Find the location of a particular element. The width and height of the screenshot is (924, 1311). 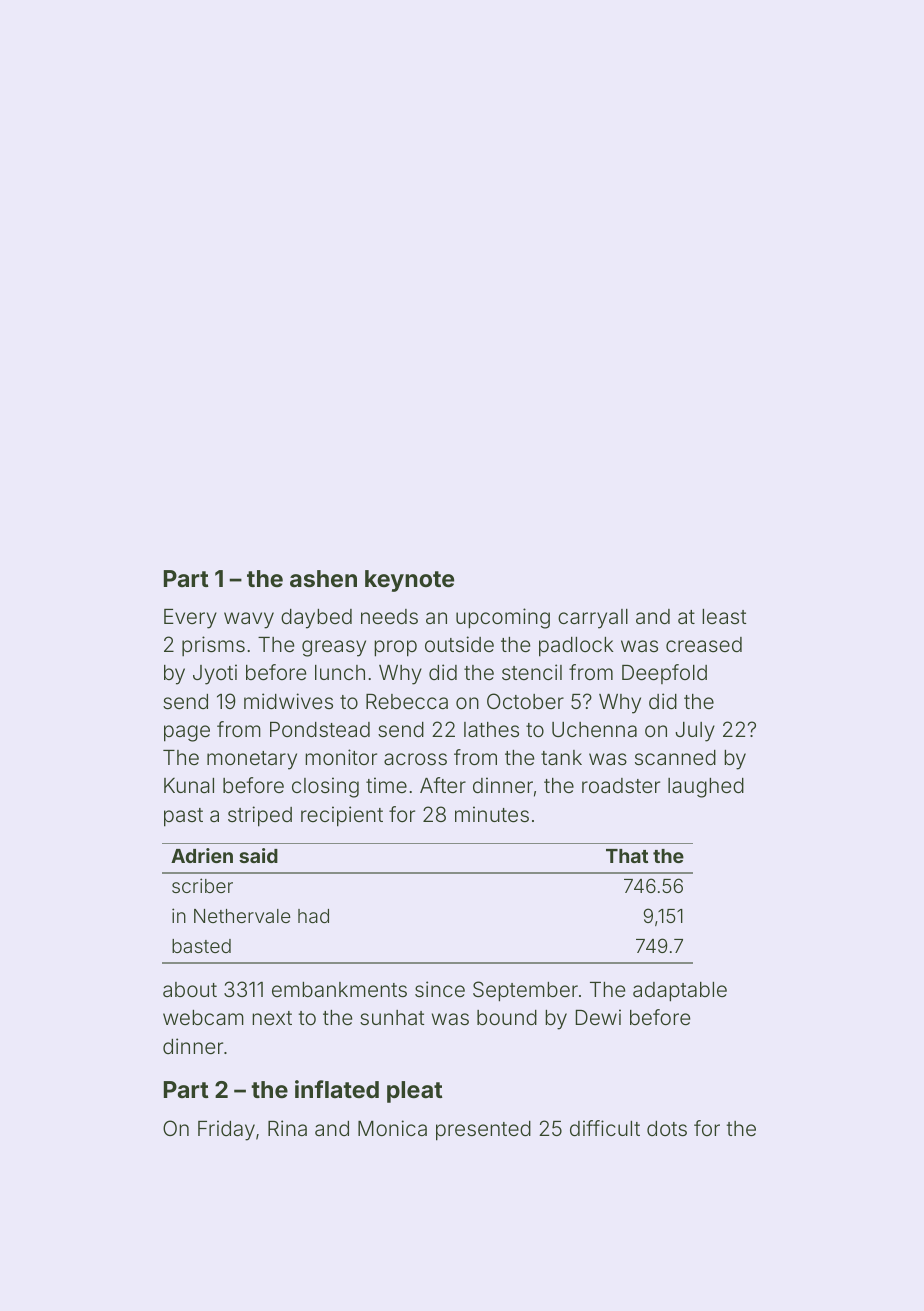

That is located at coordinates (627, 856).
